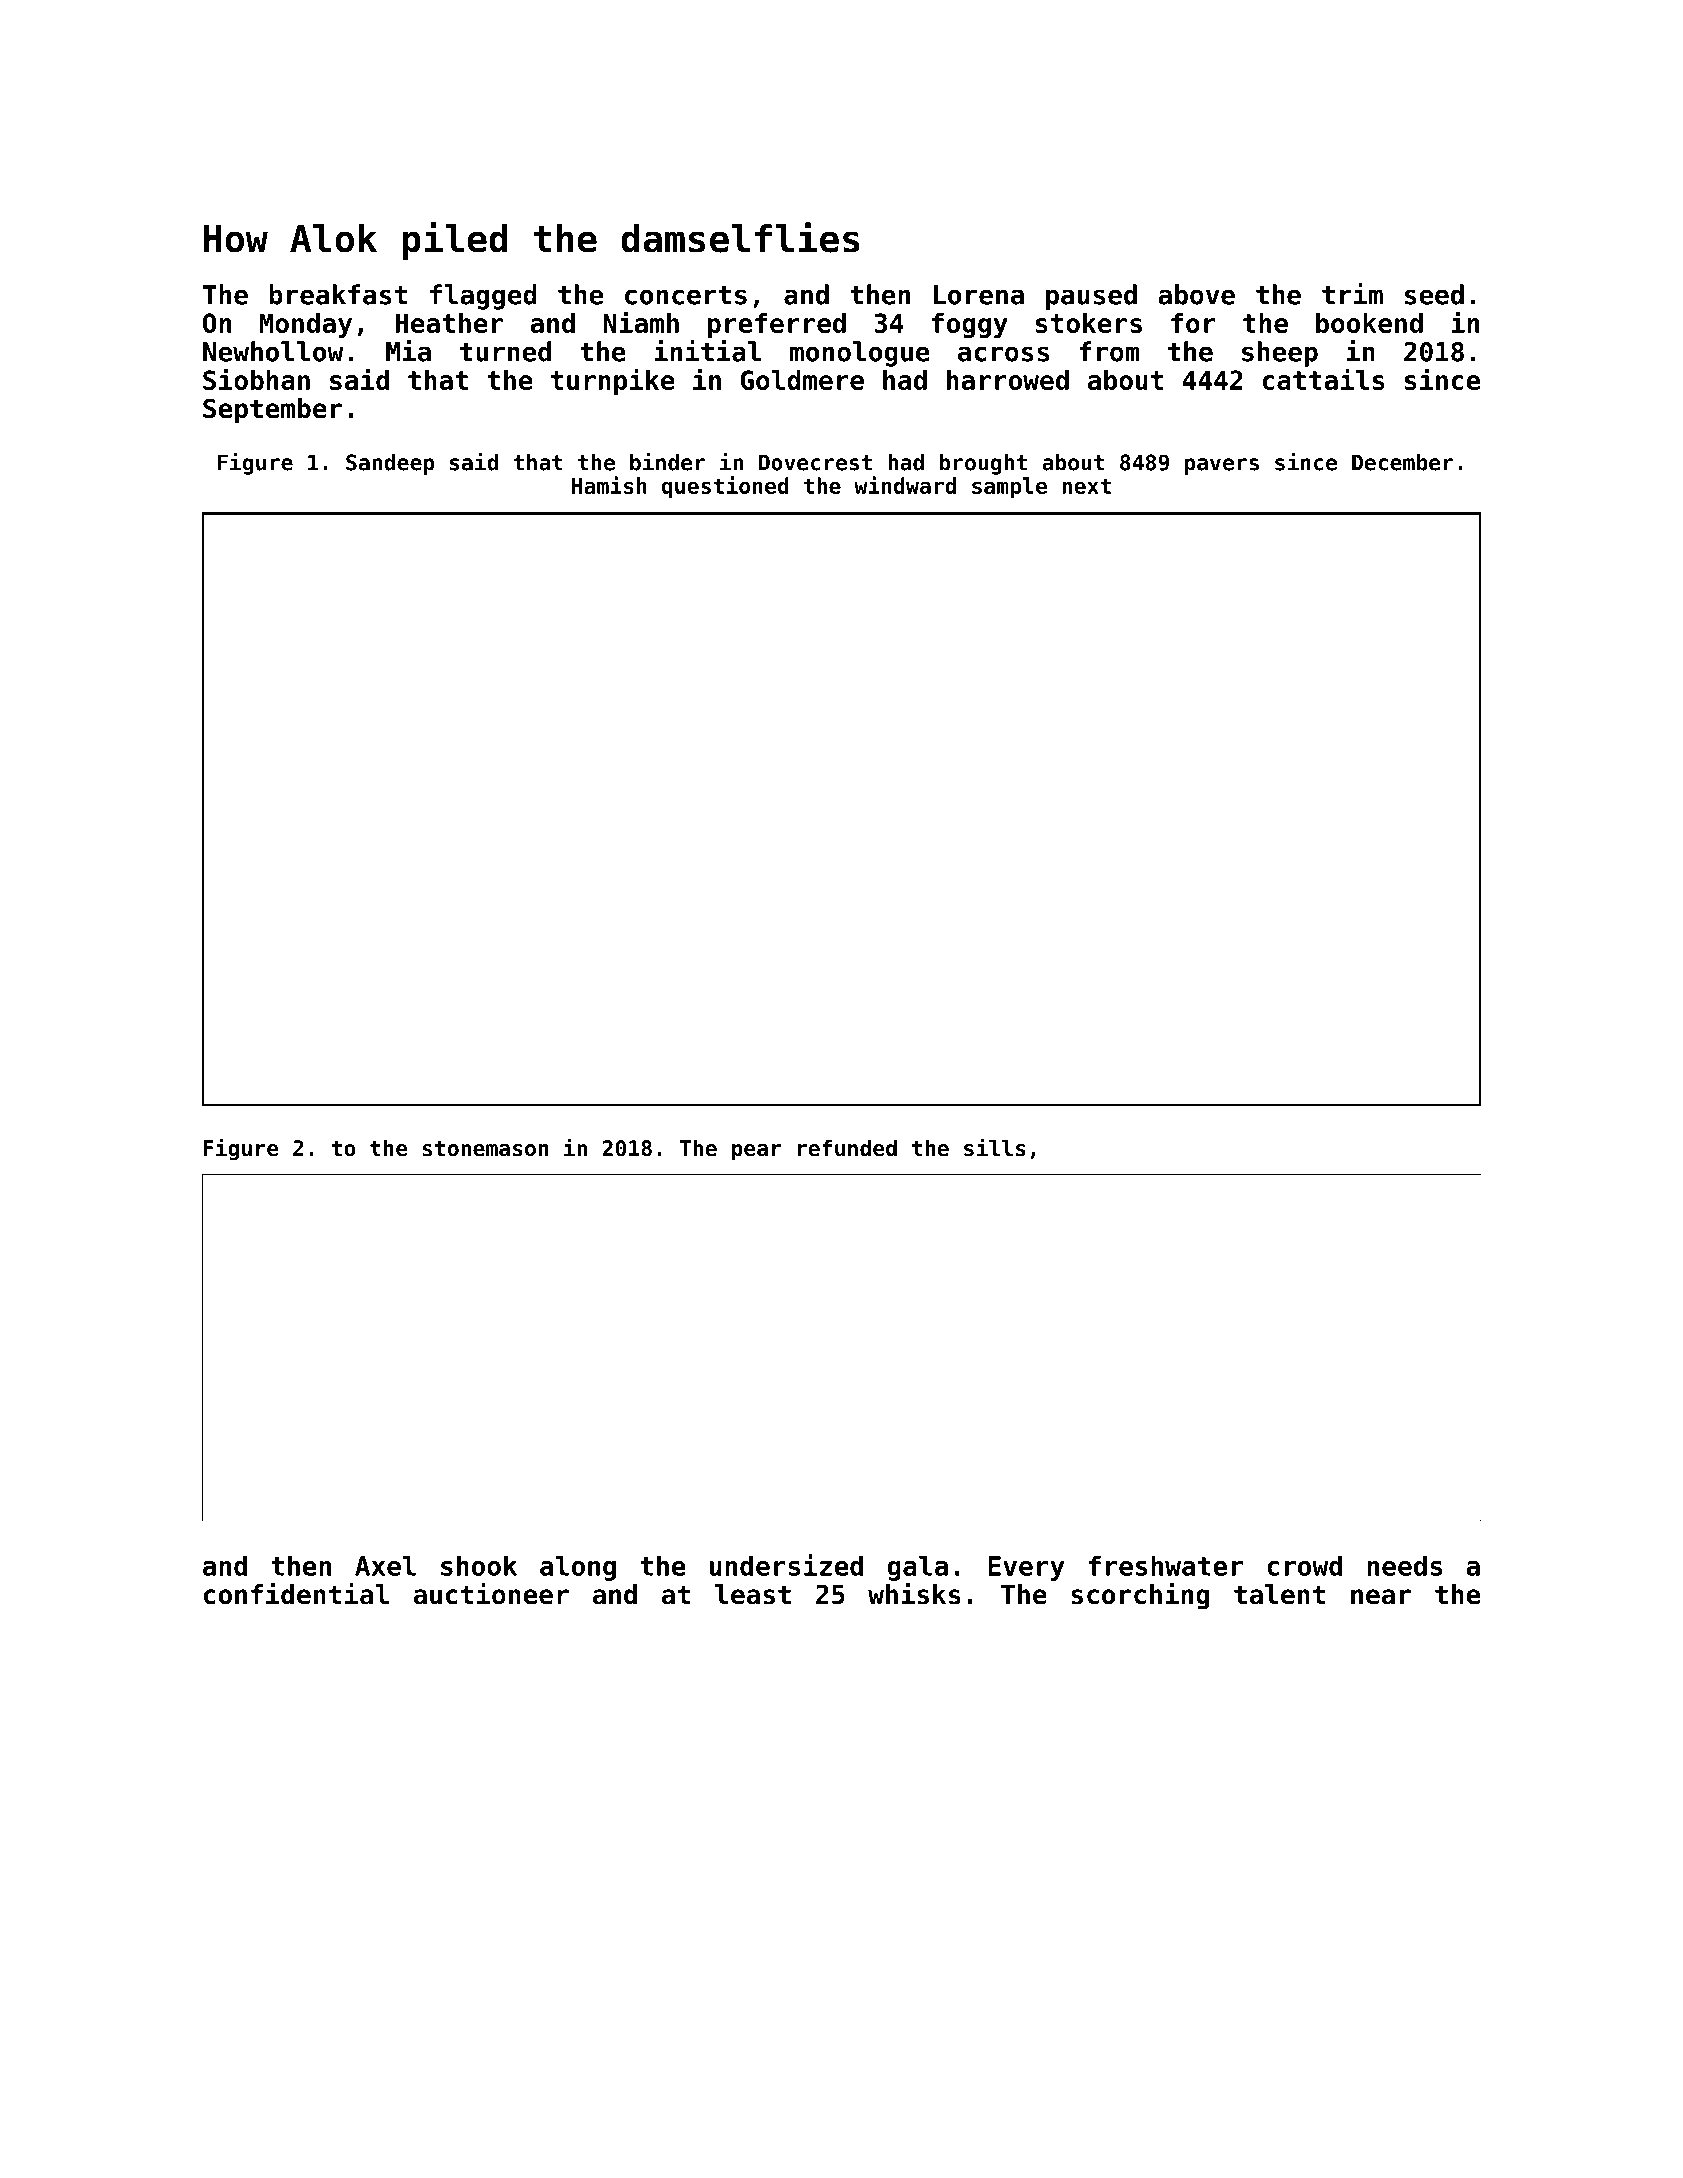 The width and height of the screenshot is (1683, 2178). What do you see at coordinates (385, 1565) in the screenshot?
I see `Axel` at bounding box center [385, 1565].
